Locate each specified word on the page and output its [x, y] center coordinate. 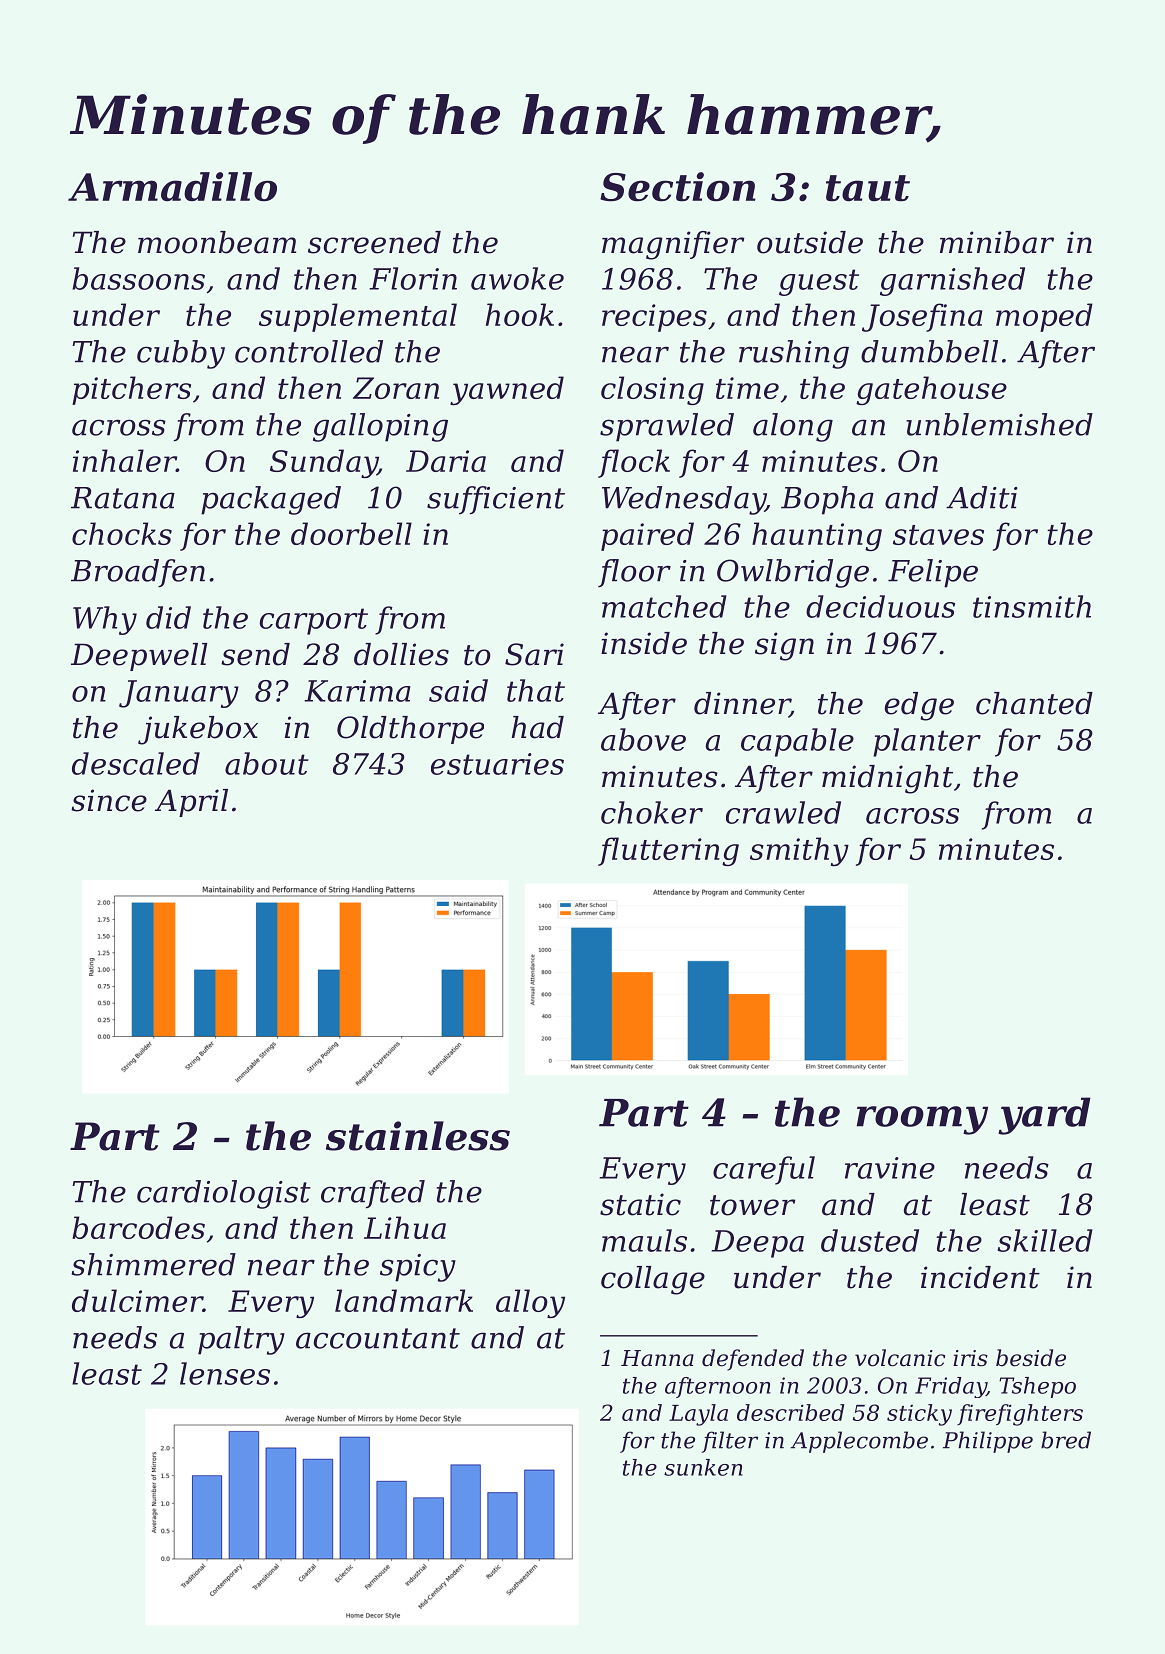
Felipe [933, 573]
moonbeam [217, 242]
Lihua [405, 1227]
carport [314, 621]
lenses [225, 1373]
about [267, 763]
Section [678, 187]
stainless [418, 1136]
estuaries [497, 764]
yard [1044, 1116]
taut [868, 188]
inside [644, 643]
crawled [783, 812]
